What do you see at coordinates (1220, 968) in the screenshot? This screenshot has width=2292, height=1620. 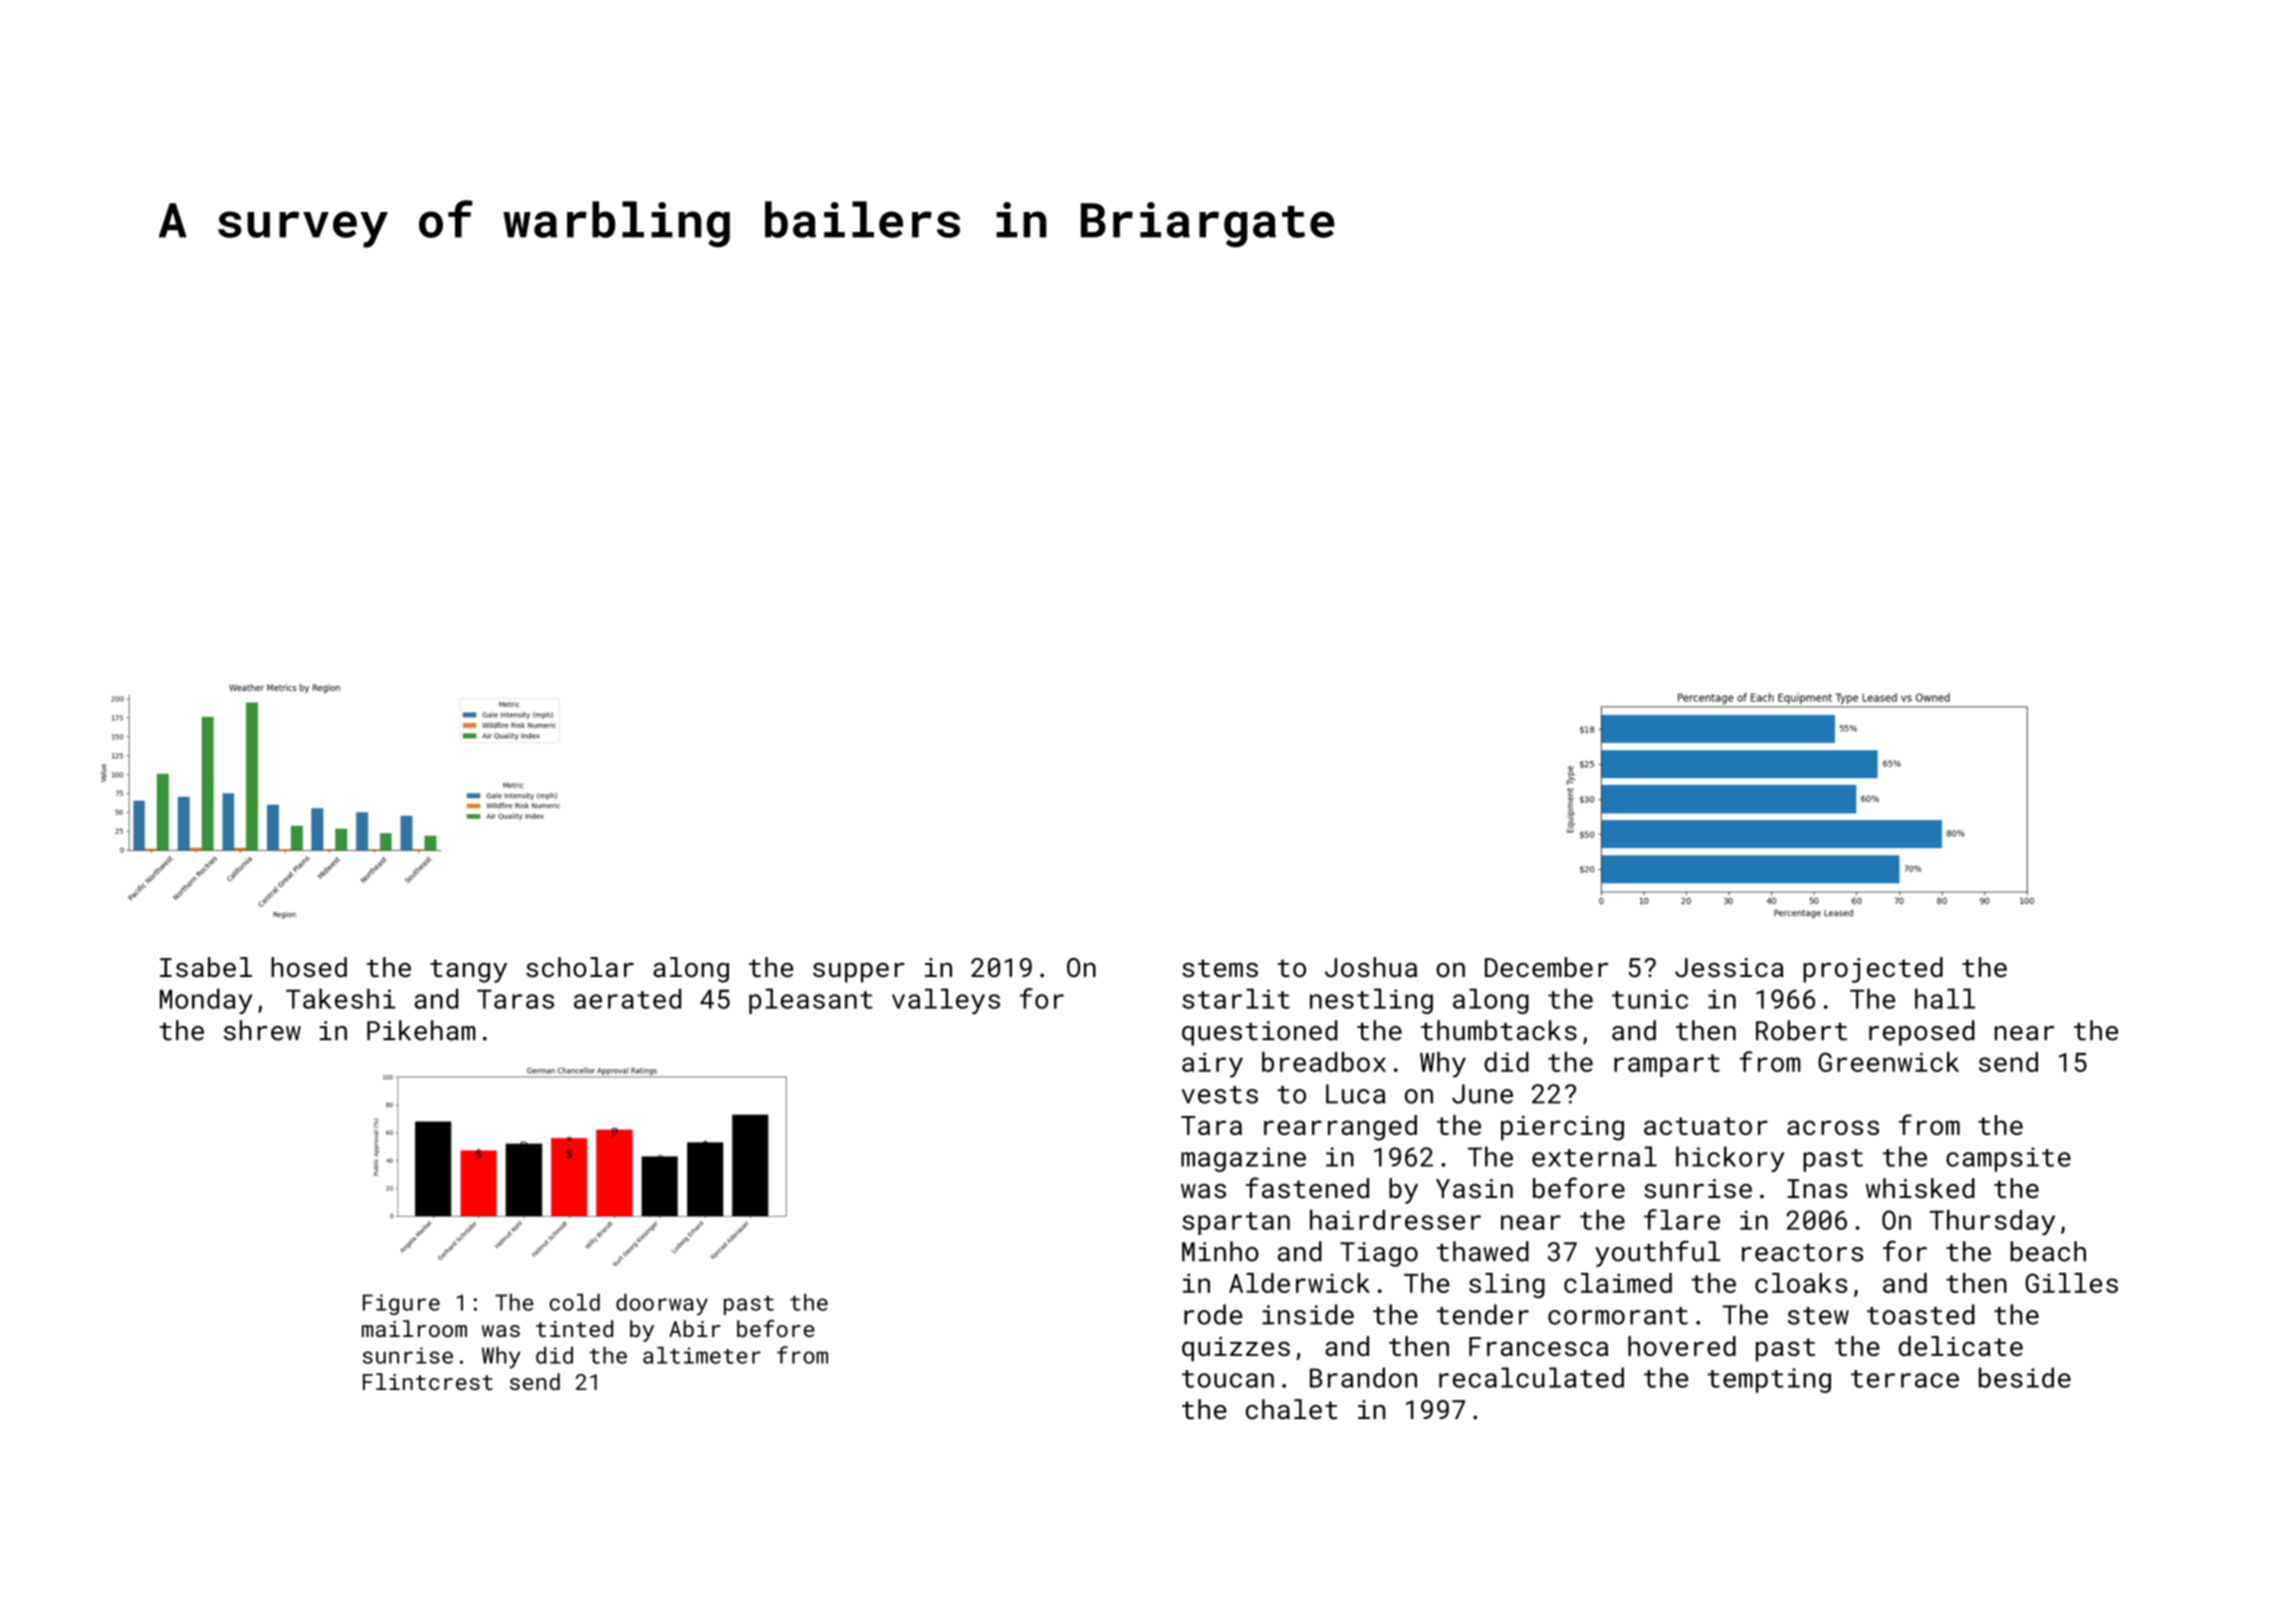 I see `stems` at bounding box center [1220, 968].
